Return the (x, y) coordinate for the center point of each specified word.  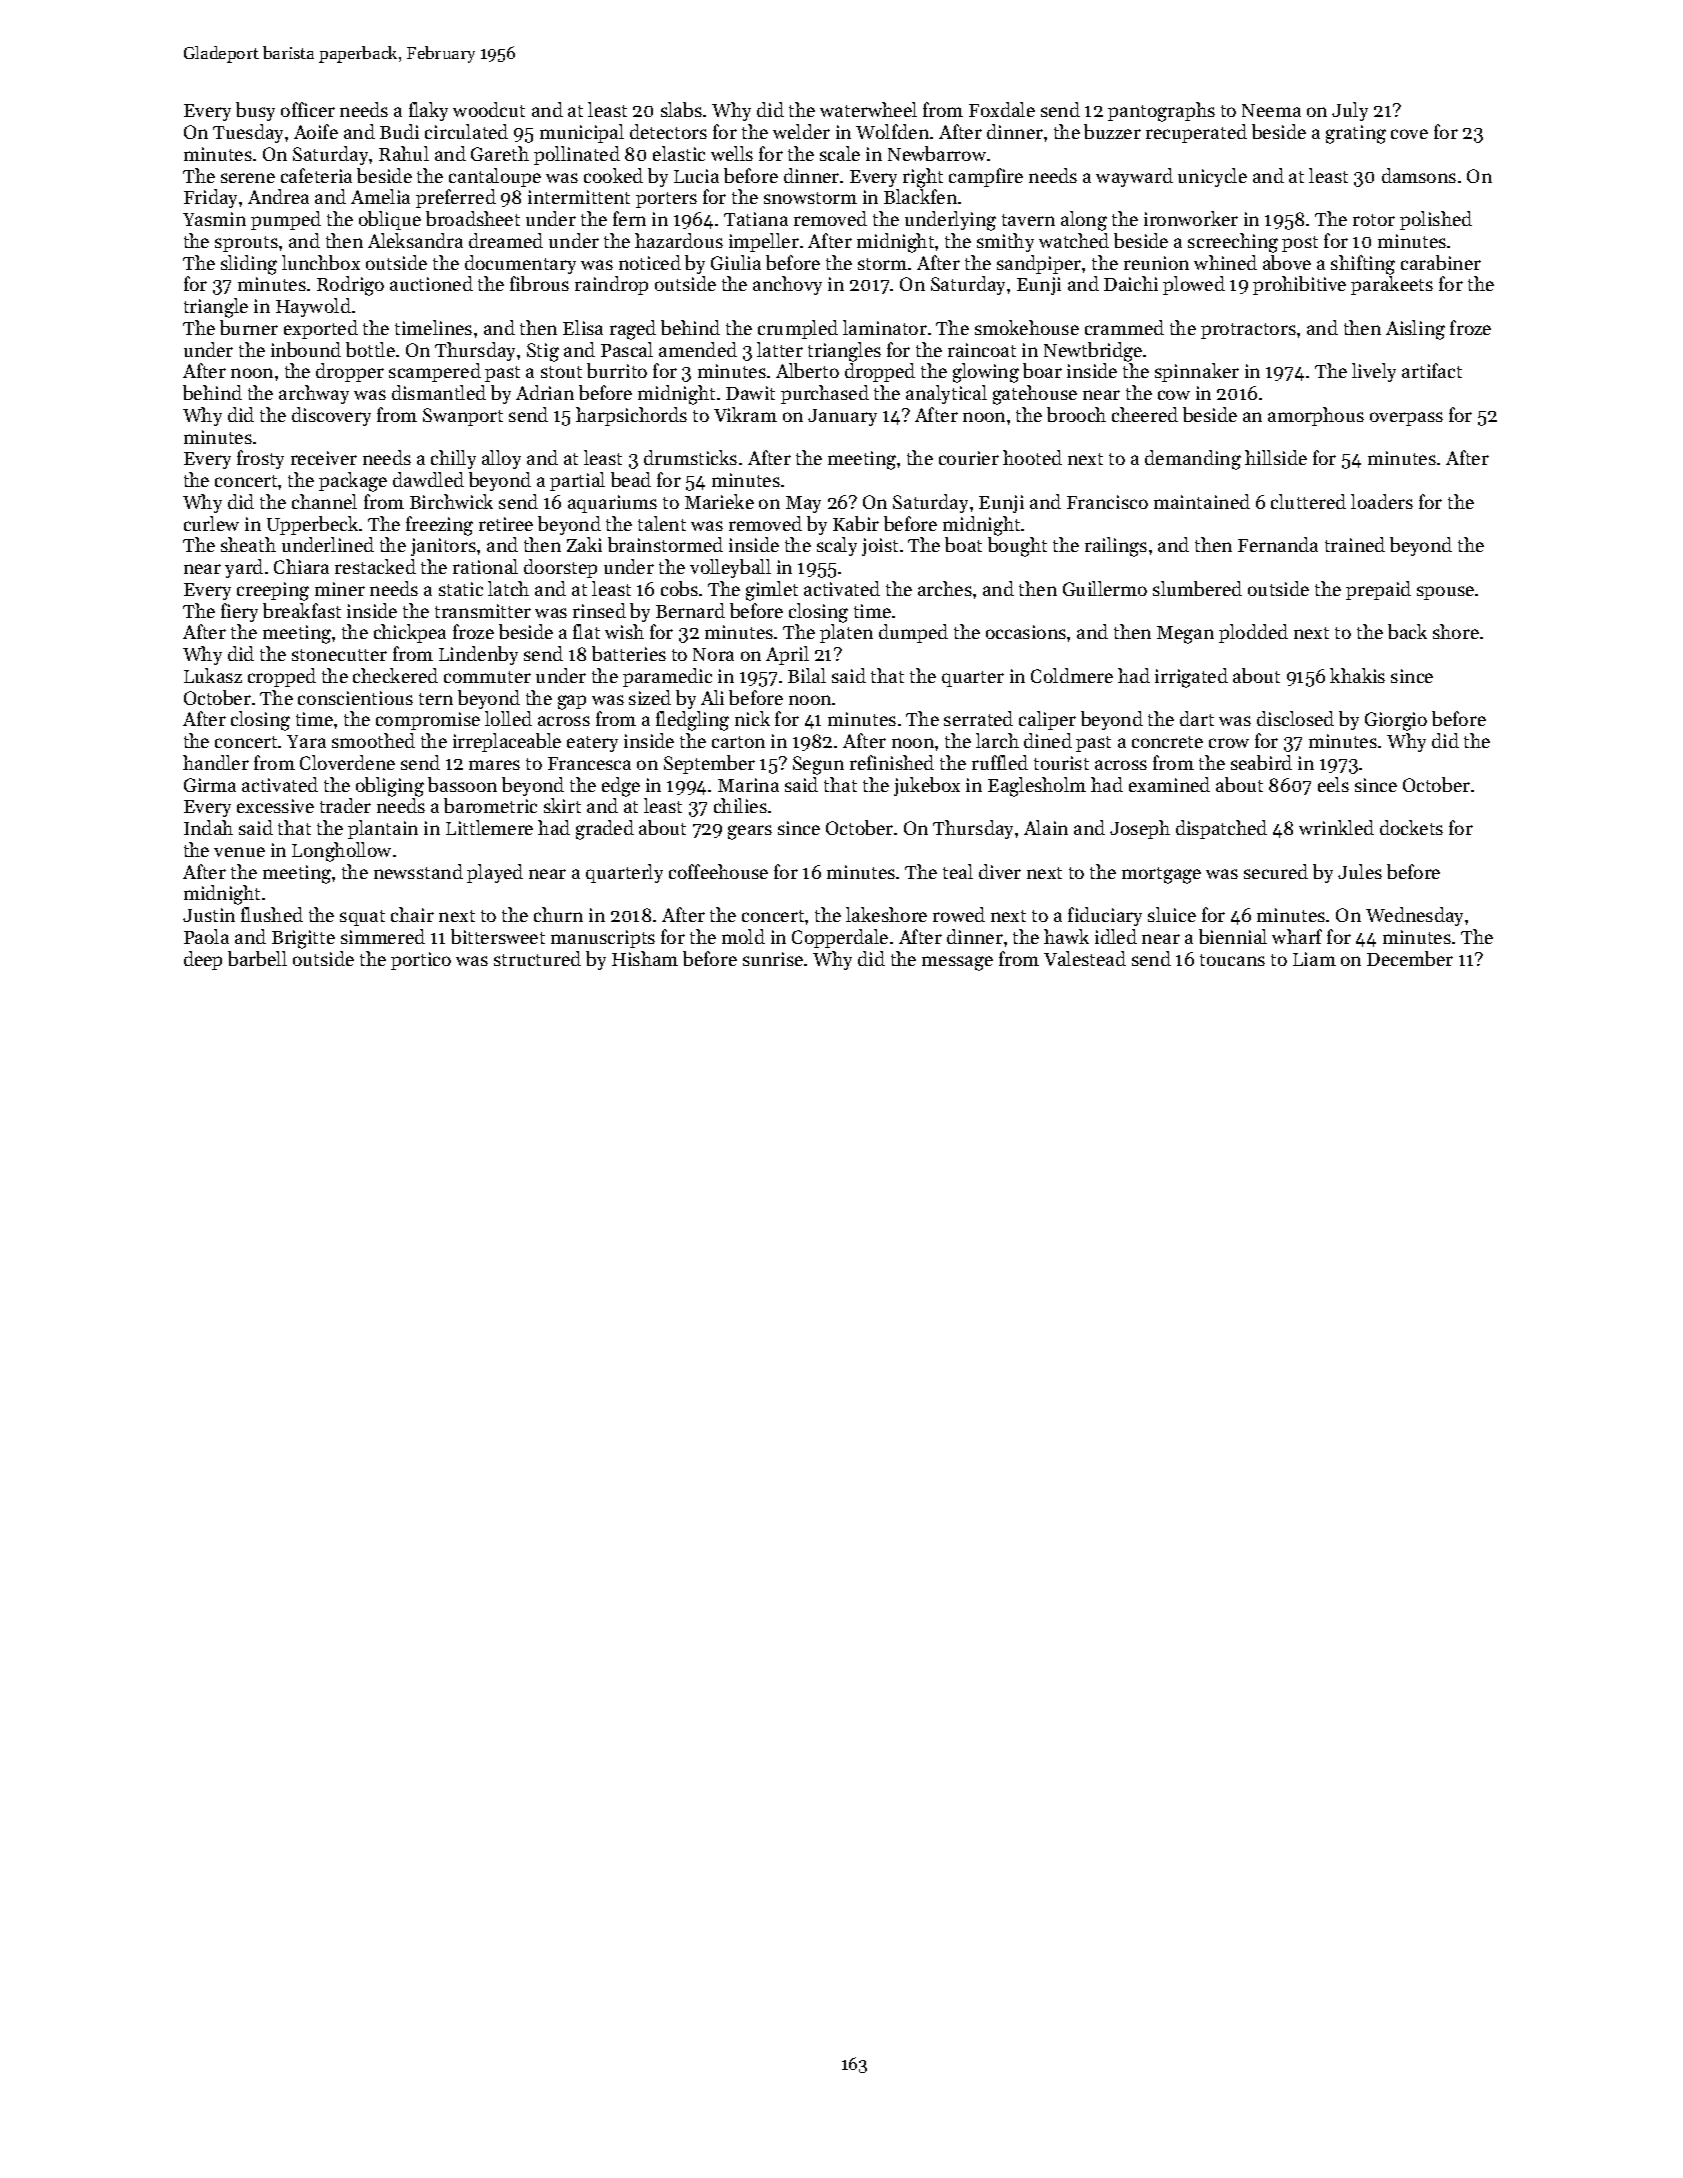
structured (537, 958)
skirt (562, 805)
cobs (679, 588)
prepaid (1378, 590)
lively (1374, 372)
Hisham (645, 958)
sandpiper (1039, 264)
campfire (986, 177)
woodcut (489, 109)
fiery (239, 612)
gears (750, 832)
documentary (520, 264)
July (1350, 111)
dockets (1411, 827)
